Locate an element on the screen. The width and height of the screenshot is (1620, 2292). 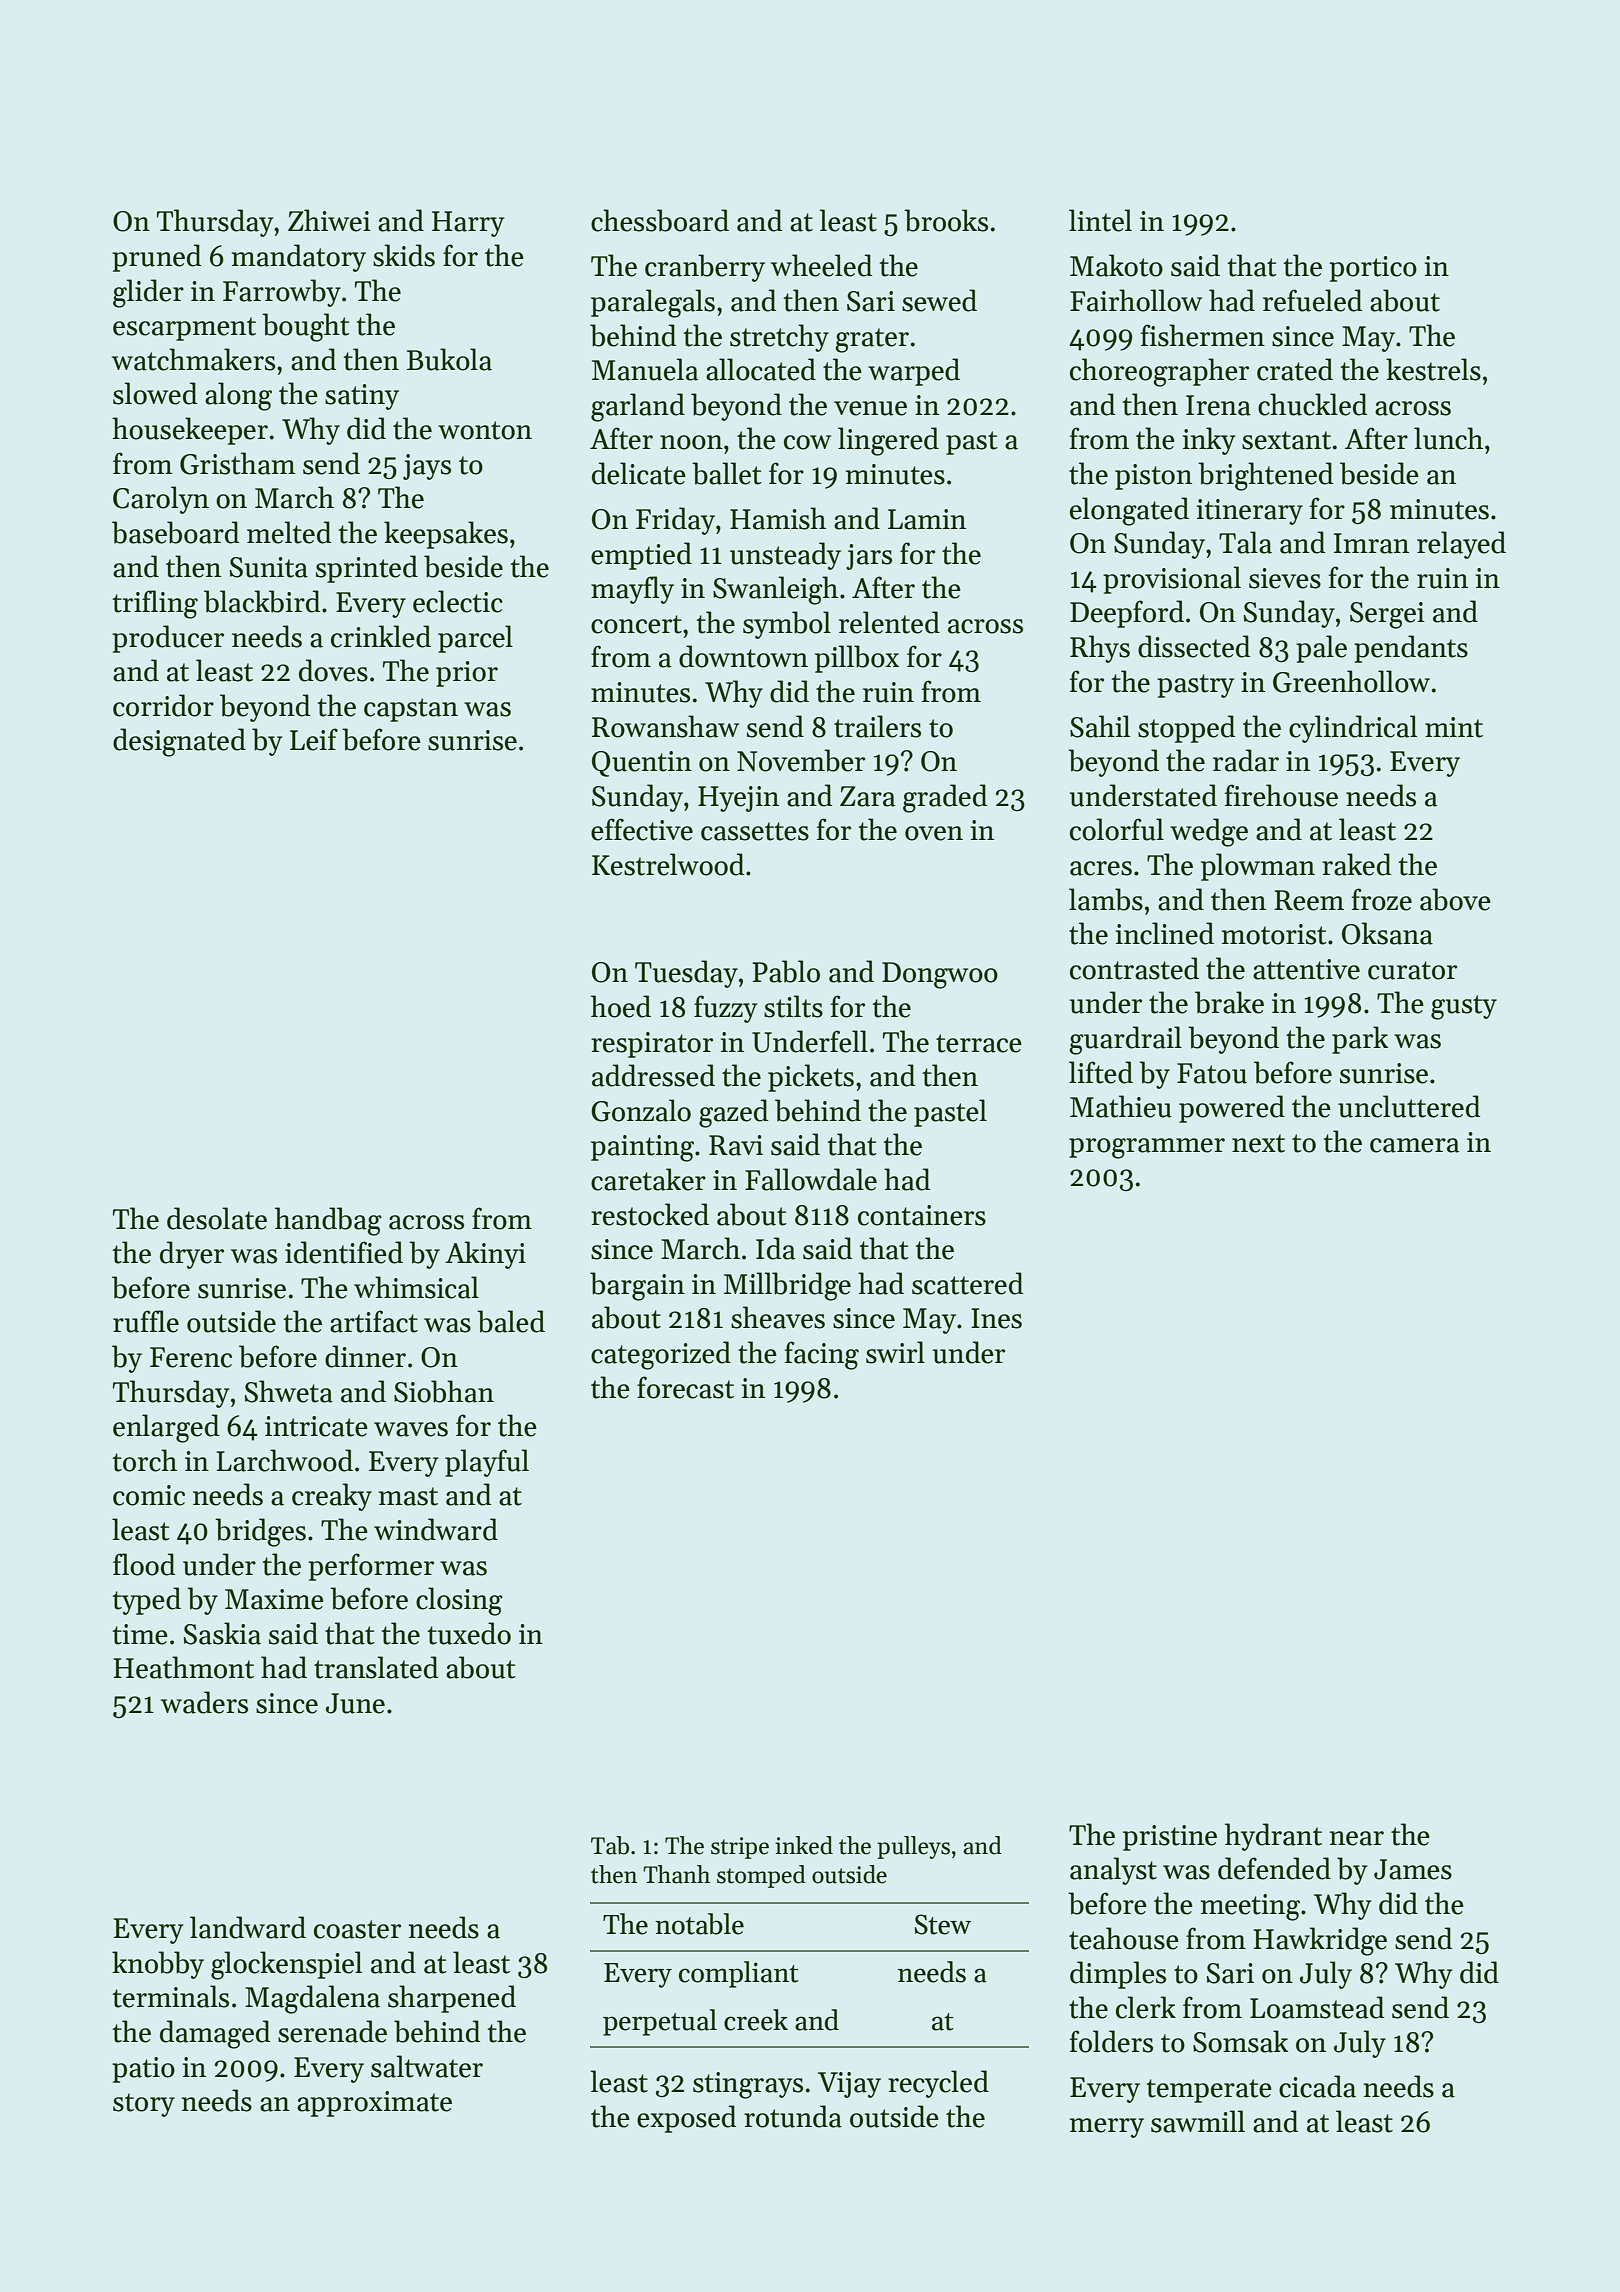
itinerary is located at coordinates (1250, 512).
